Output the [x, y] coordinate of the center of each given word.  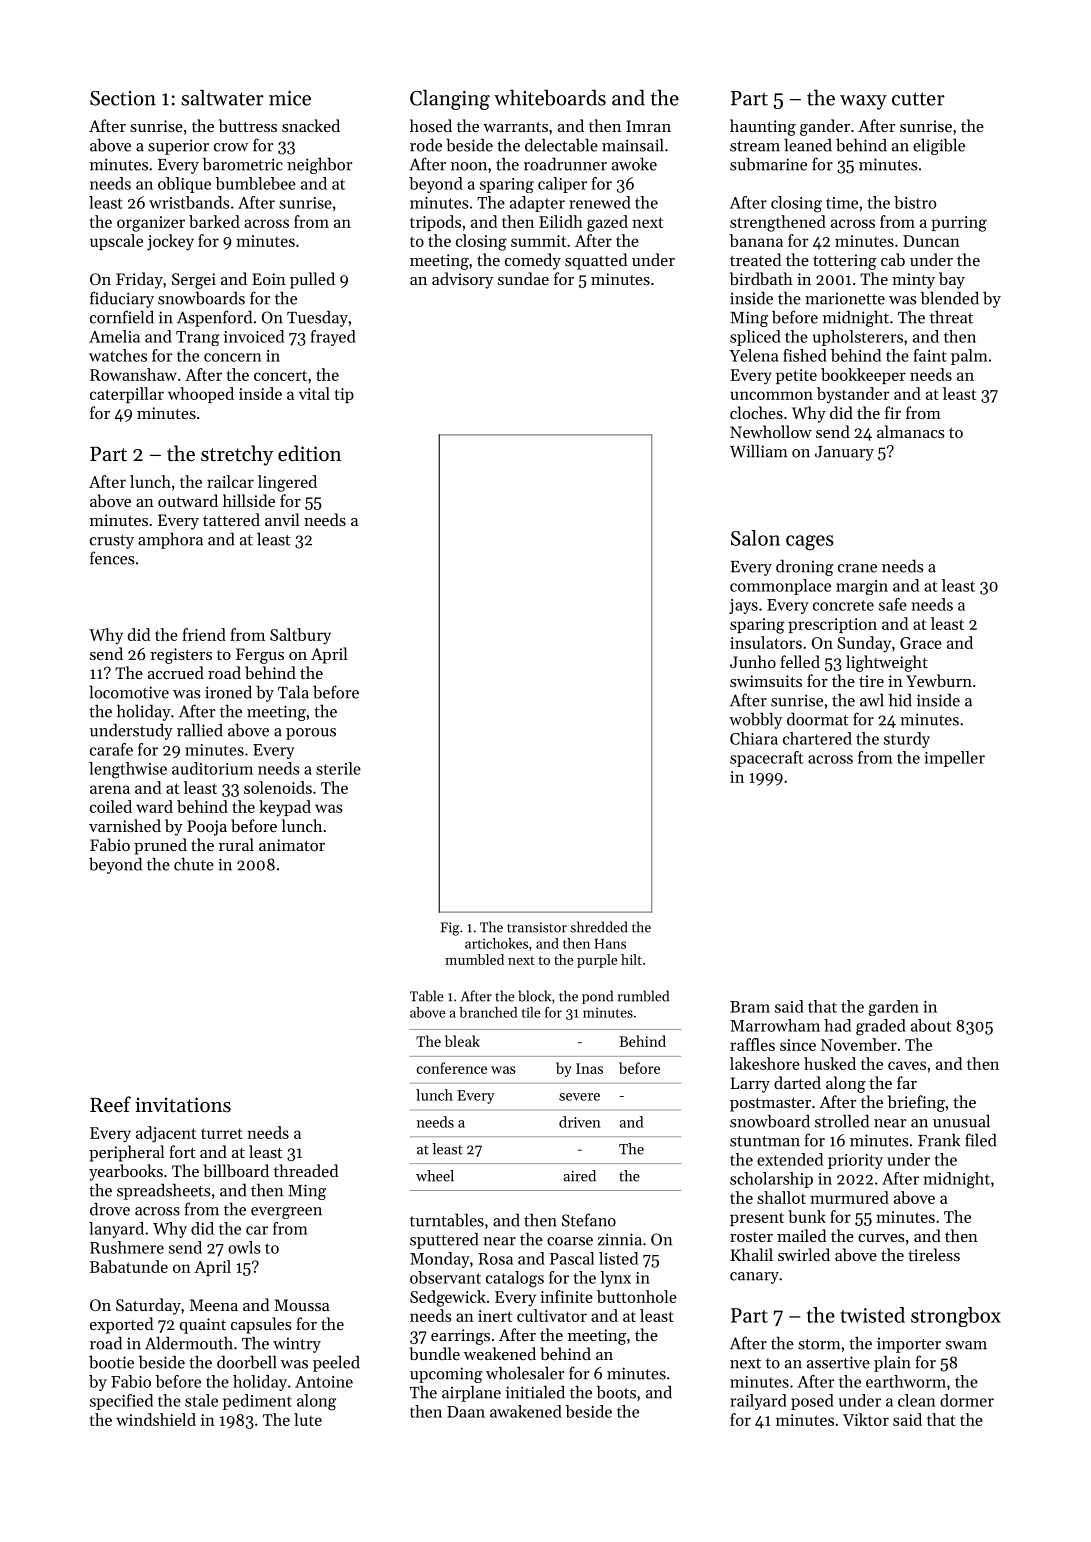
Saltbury [300, 636]
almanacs [911, 431]
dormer [967, 1400]
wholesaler [525, 1373]
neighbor [319, 165]
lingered [287, 483]
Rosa [495, 1259]
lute [308, 1419]
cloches [756, 412]
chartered [817, 738]
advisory [462, 280]
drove [110, 1209]
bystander [853, 395]
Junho [753, 661]
